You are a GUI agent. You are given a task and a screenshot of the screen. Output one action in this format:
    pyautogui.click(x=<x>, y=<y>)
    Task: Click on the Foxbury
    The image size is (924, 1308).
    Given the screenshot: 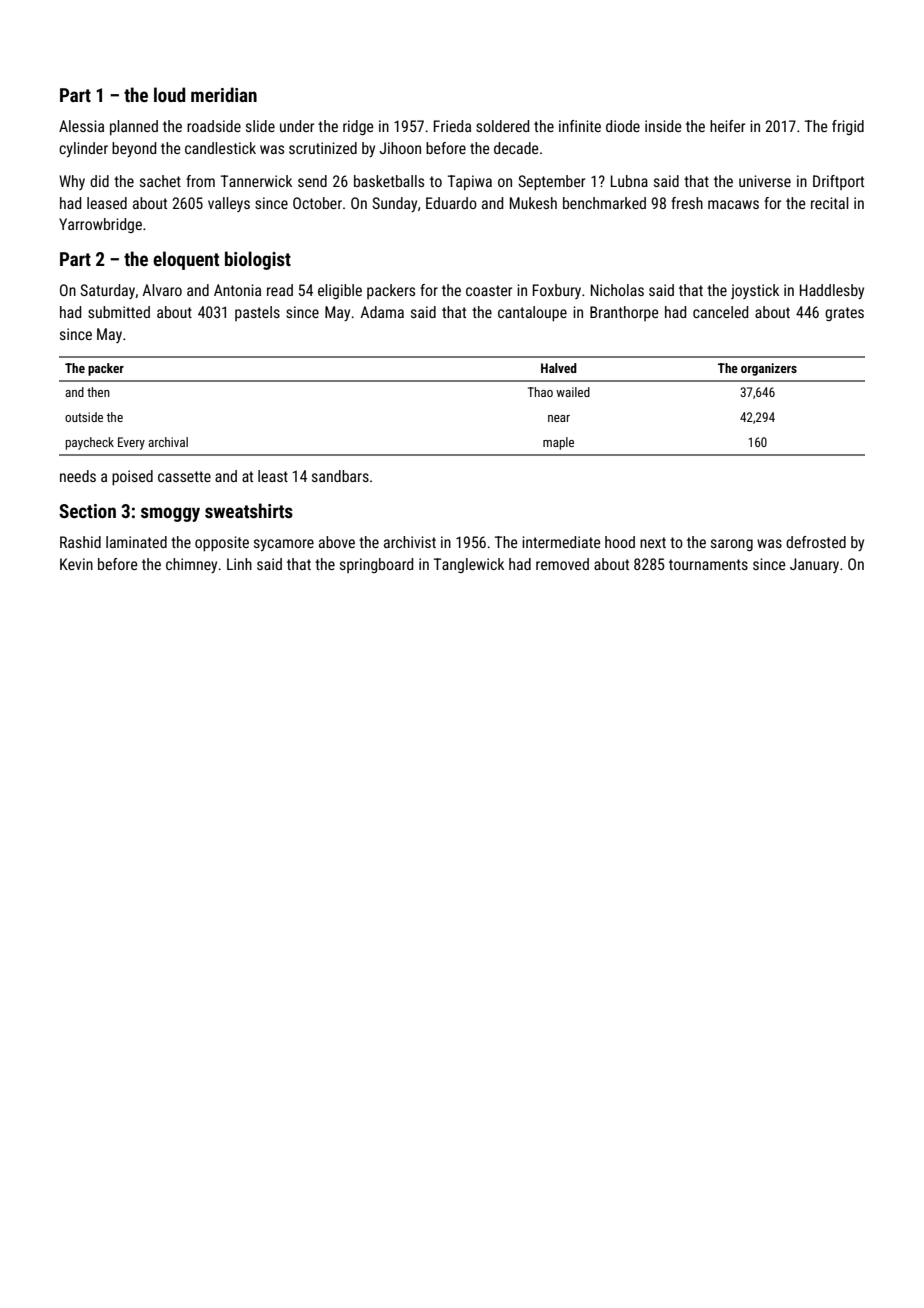 What is the action you would take?
    pyautogui.click(x=557, y=291)
